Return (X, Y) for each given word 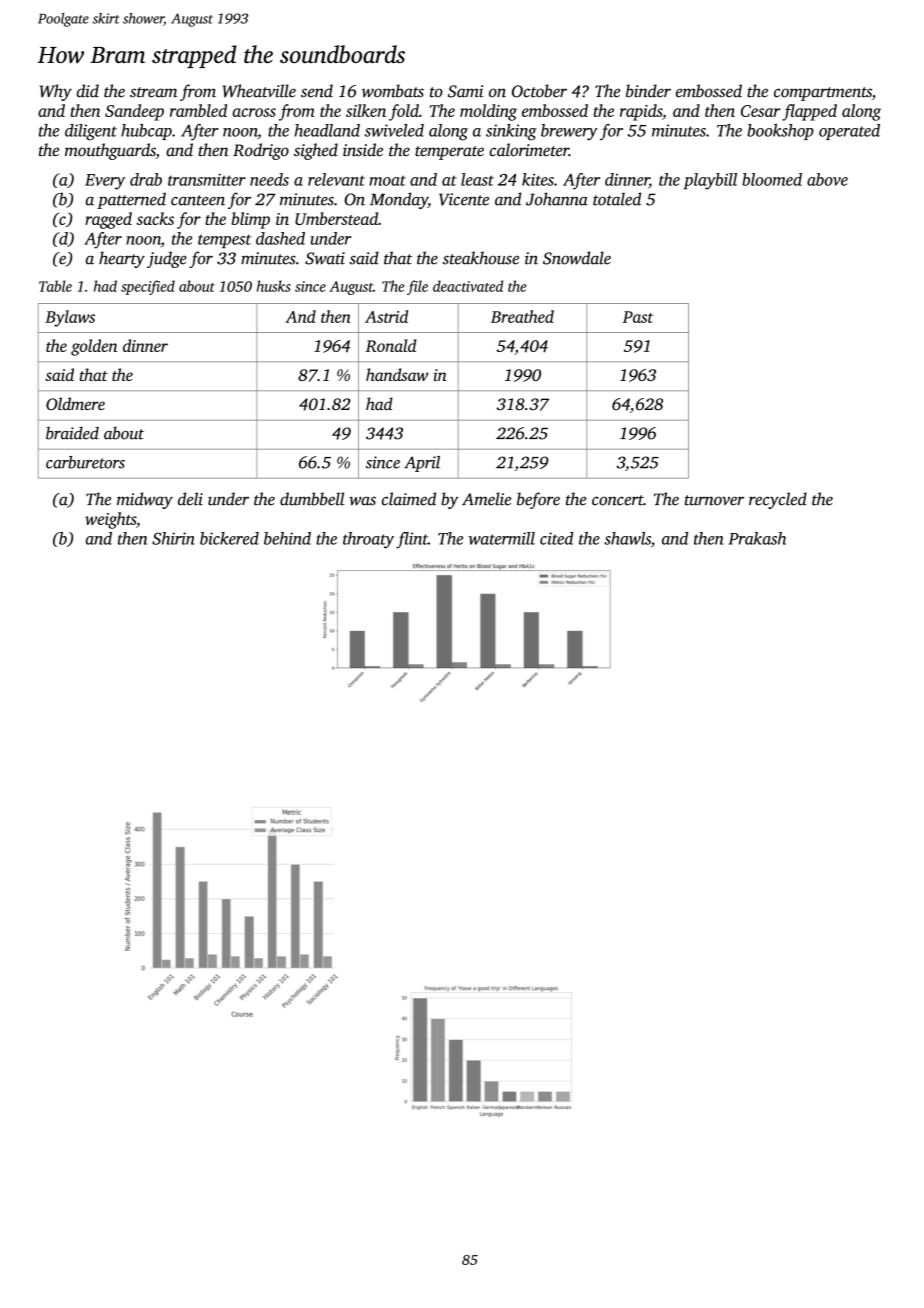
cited (556, 538)
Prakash (757, 538)
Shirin (173, 538)
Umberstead (336, 218)
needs (269, 179)
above (827, 179)
